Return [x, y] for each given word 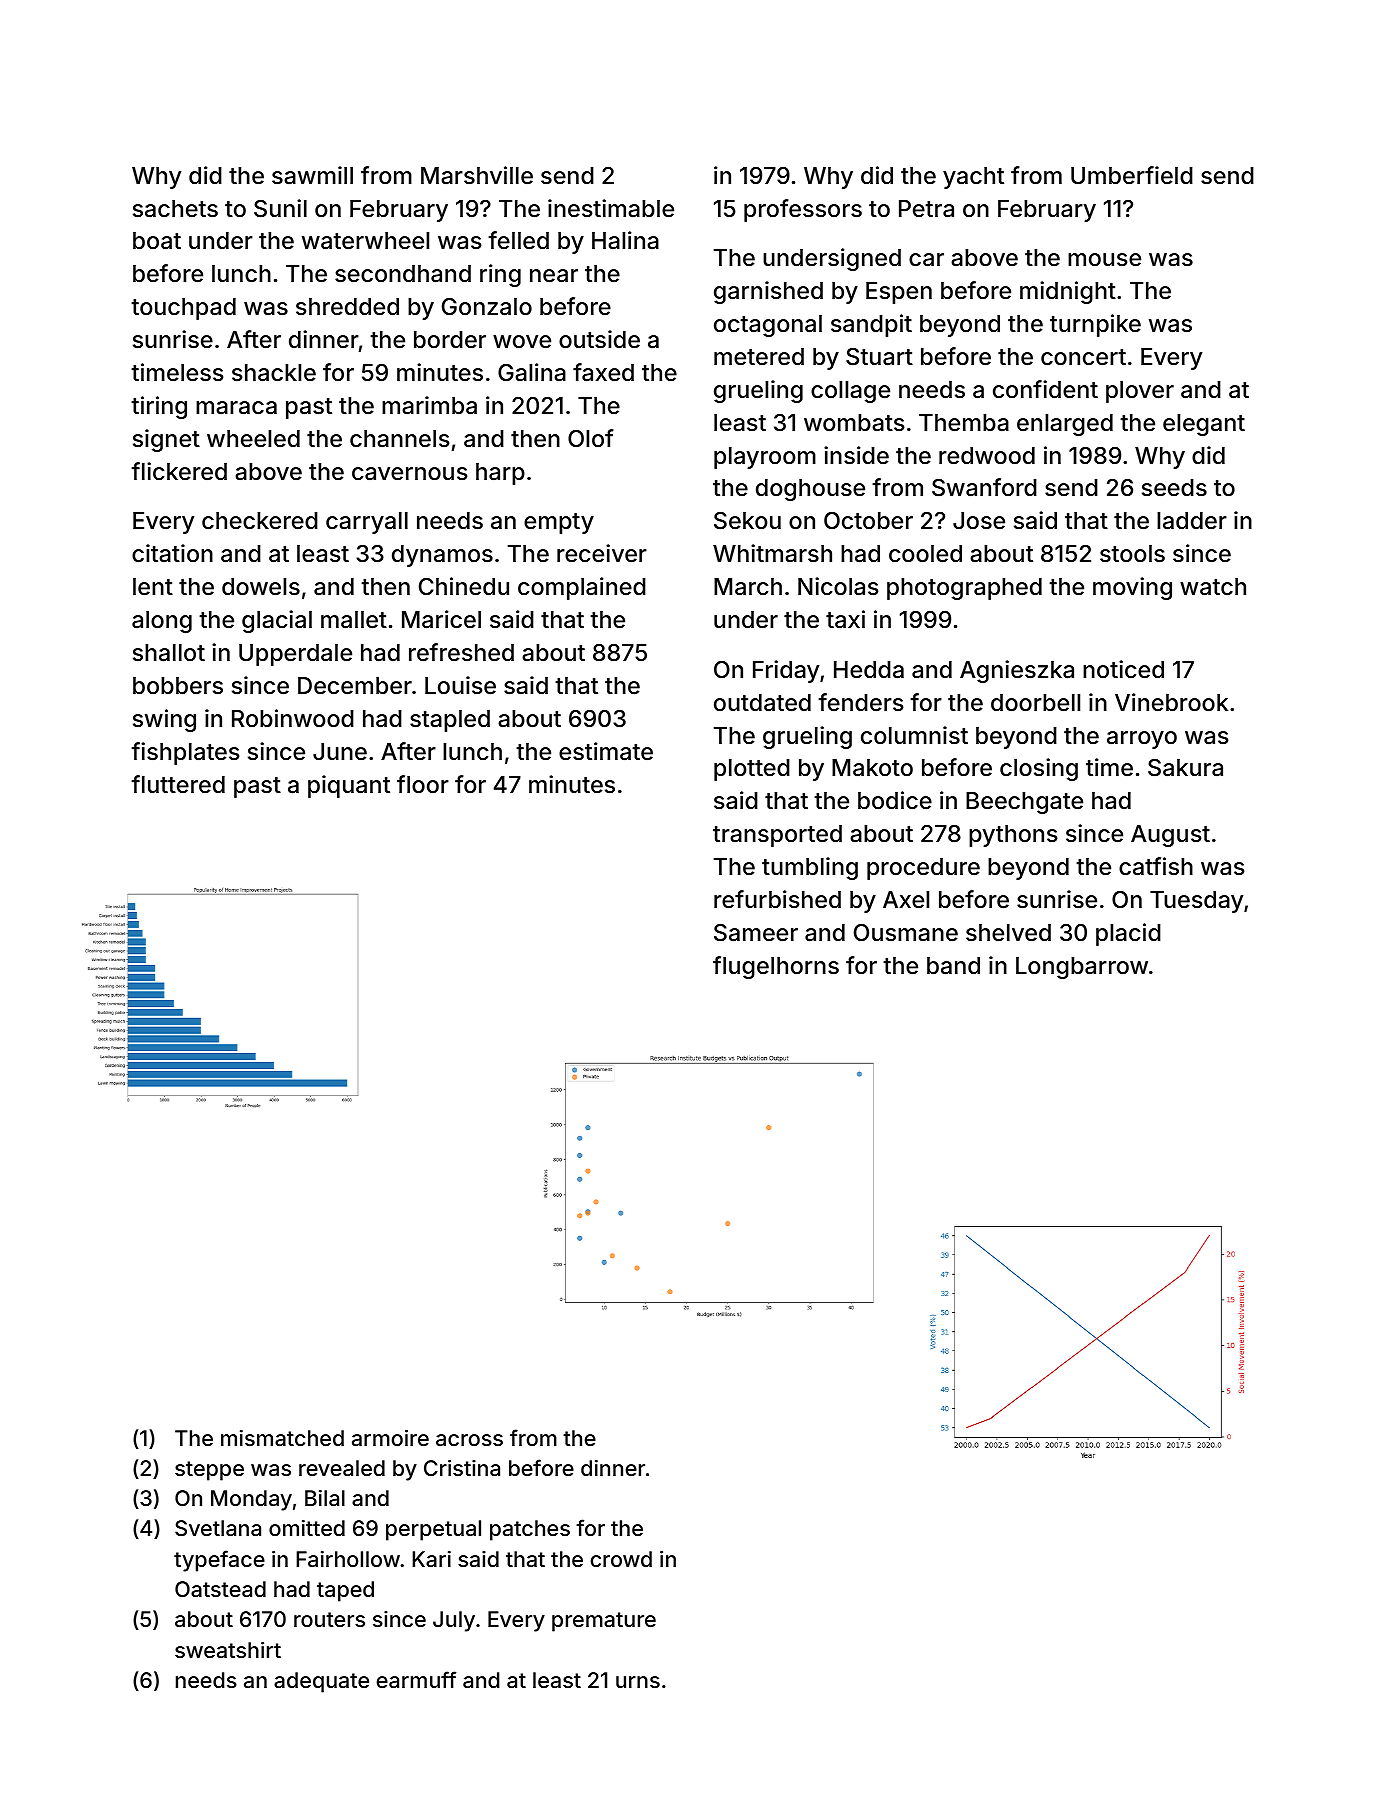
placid [1128, 934]
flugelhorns [776, 967]
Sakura [1185, 768]
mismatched [282, 1438]
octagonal [768, 326]
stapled [450, 721]
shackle [274, 373]
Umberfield [1132, 175]
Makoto [872, 768]
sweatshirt [228, 1650]
